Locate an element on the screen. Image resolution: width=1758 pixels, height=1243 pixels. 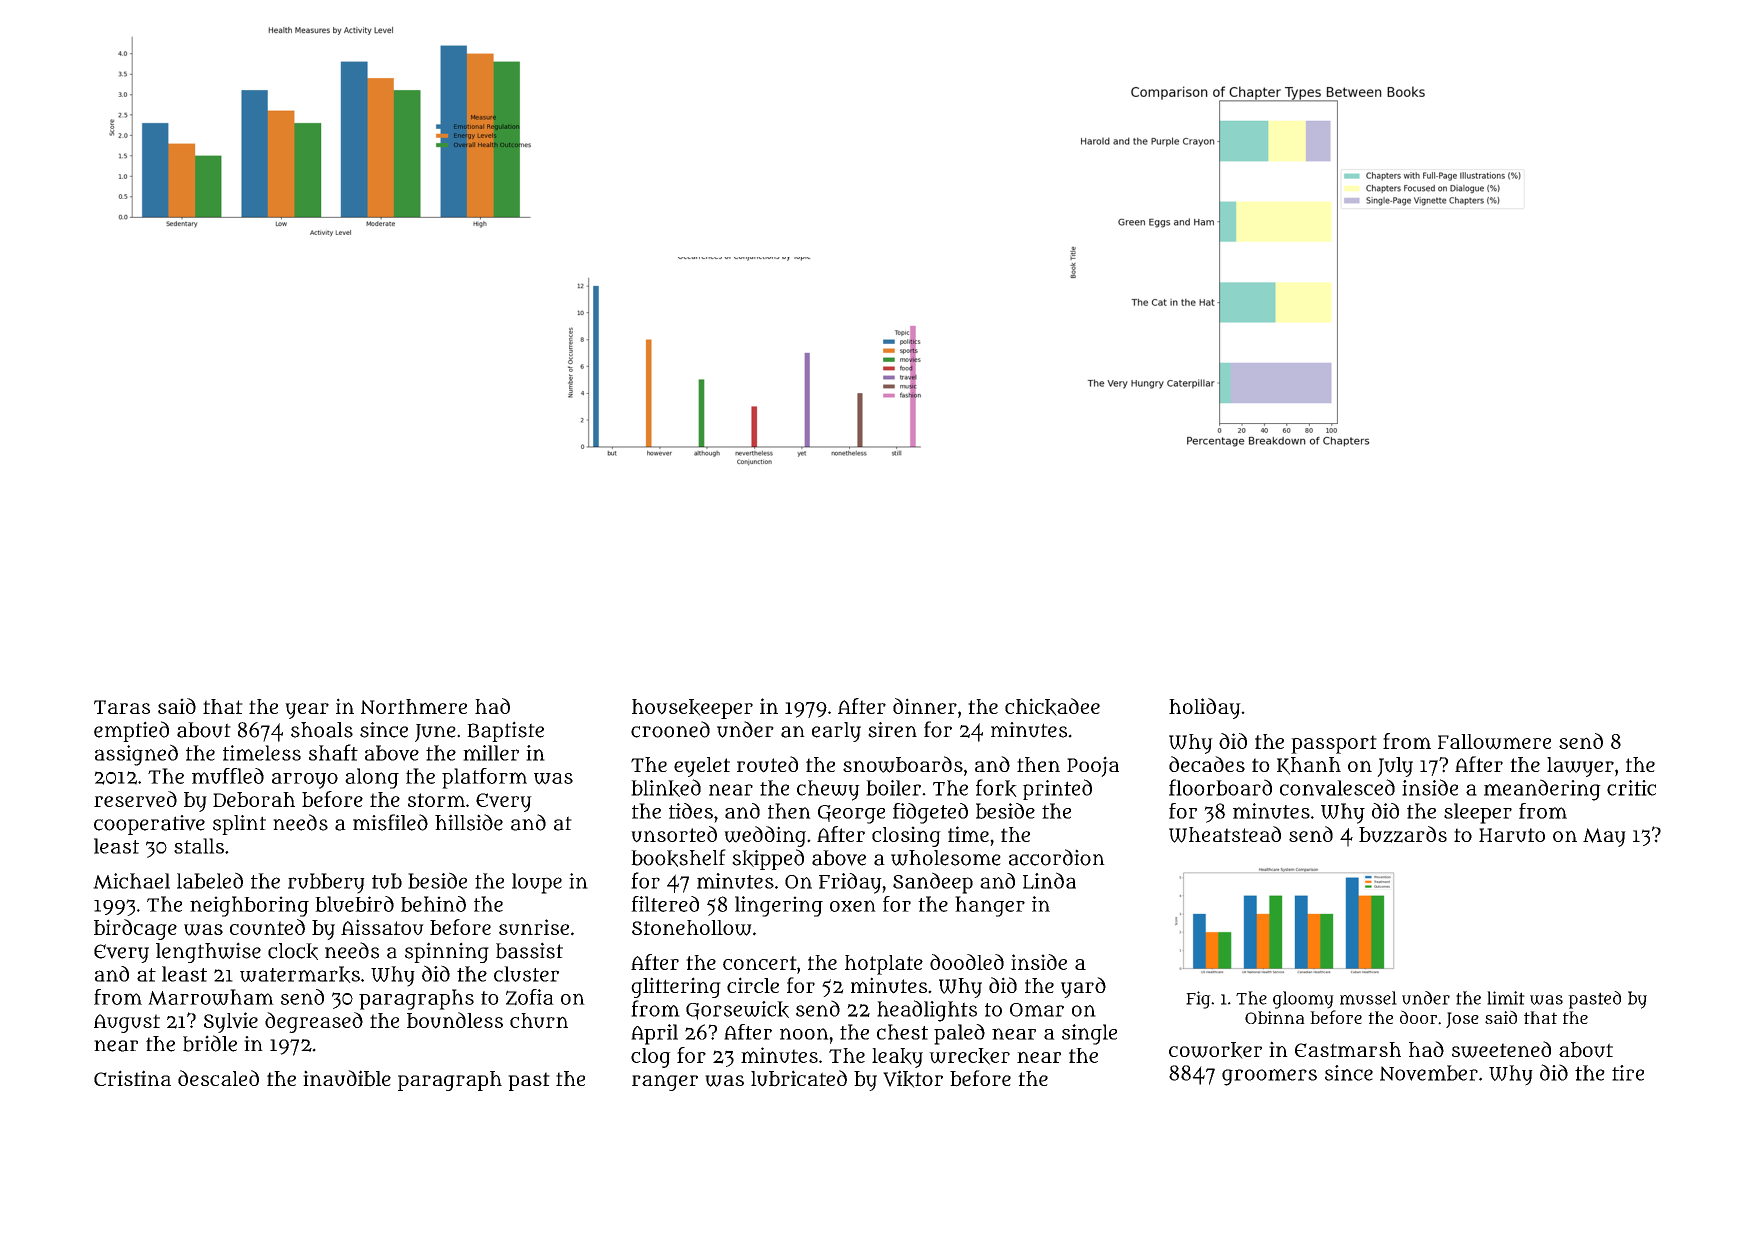
tides is located at coordinates (691, 811).
